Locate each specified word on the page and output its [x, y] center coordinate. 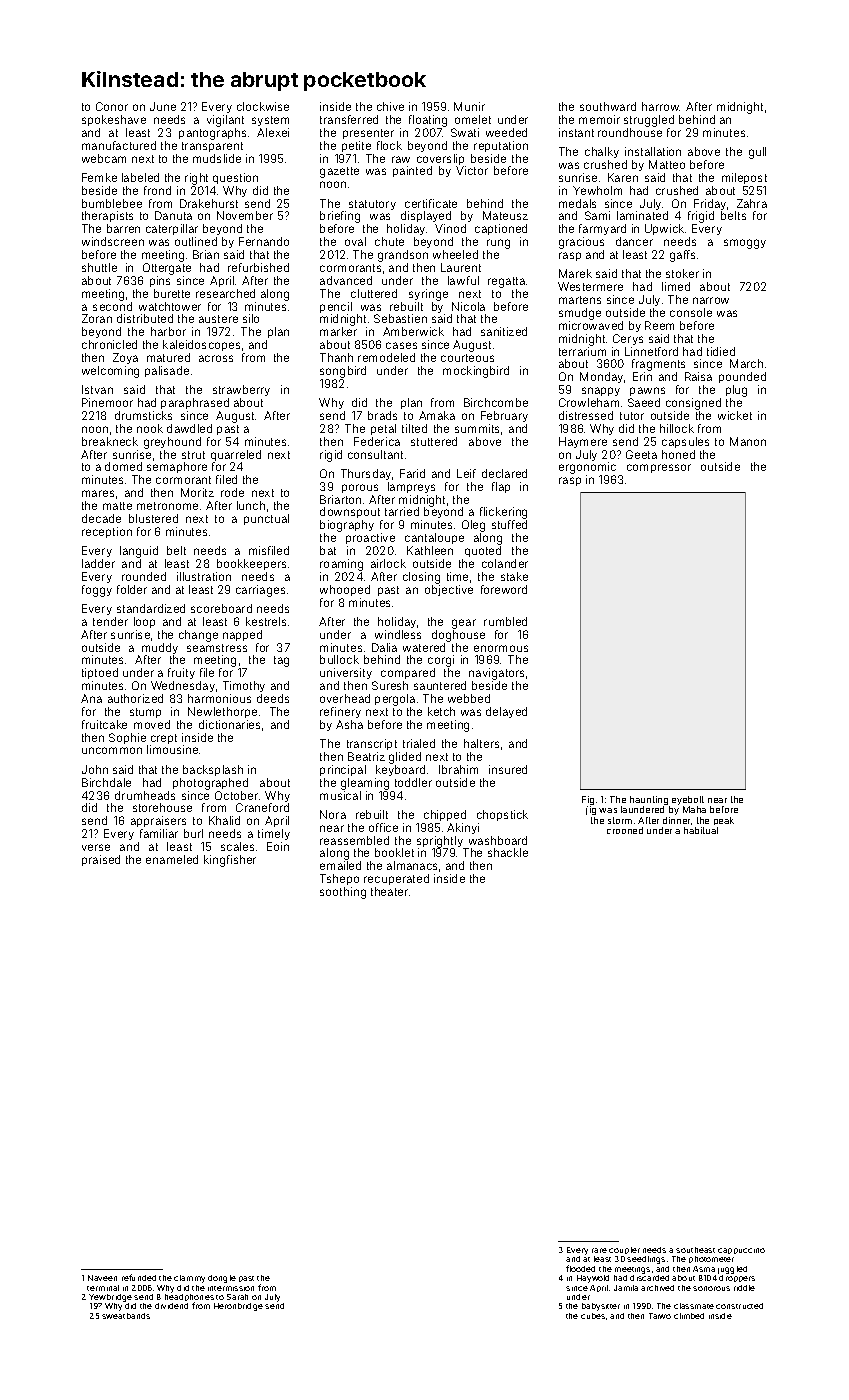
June [163, 106]
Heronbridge [238, 1307]
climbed [689, 1316]
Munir [469, 106]
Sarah [237, 1297]
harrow [661, 106]
